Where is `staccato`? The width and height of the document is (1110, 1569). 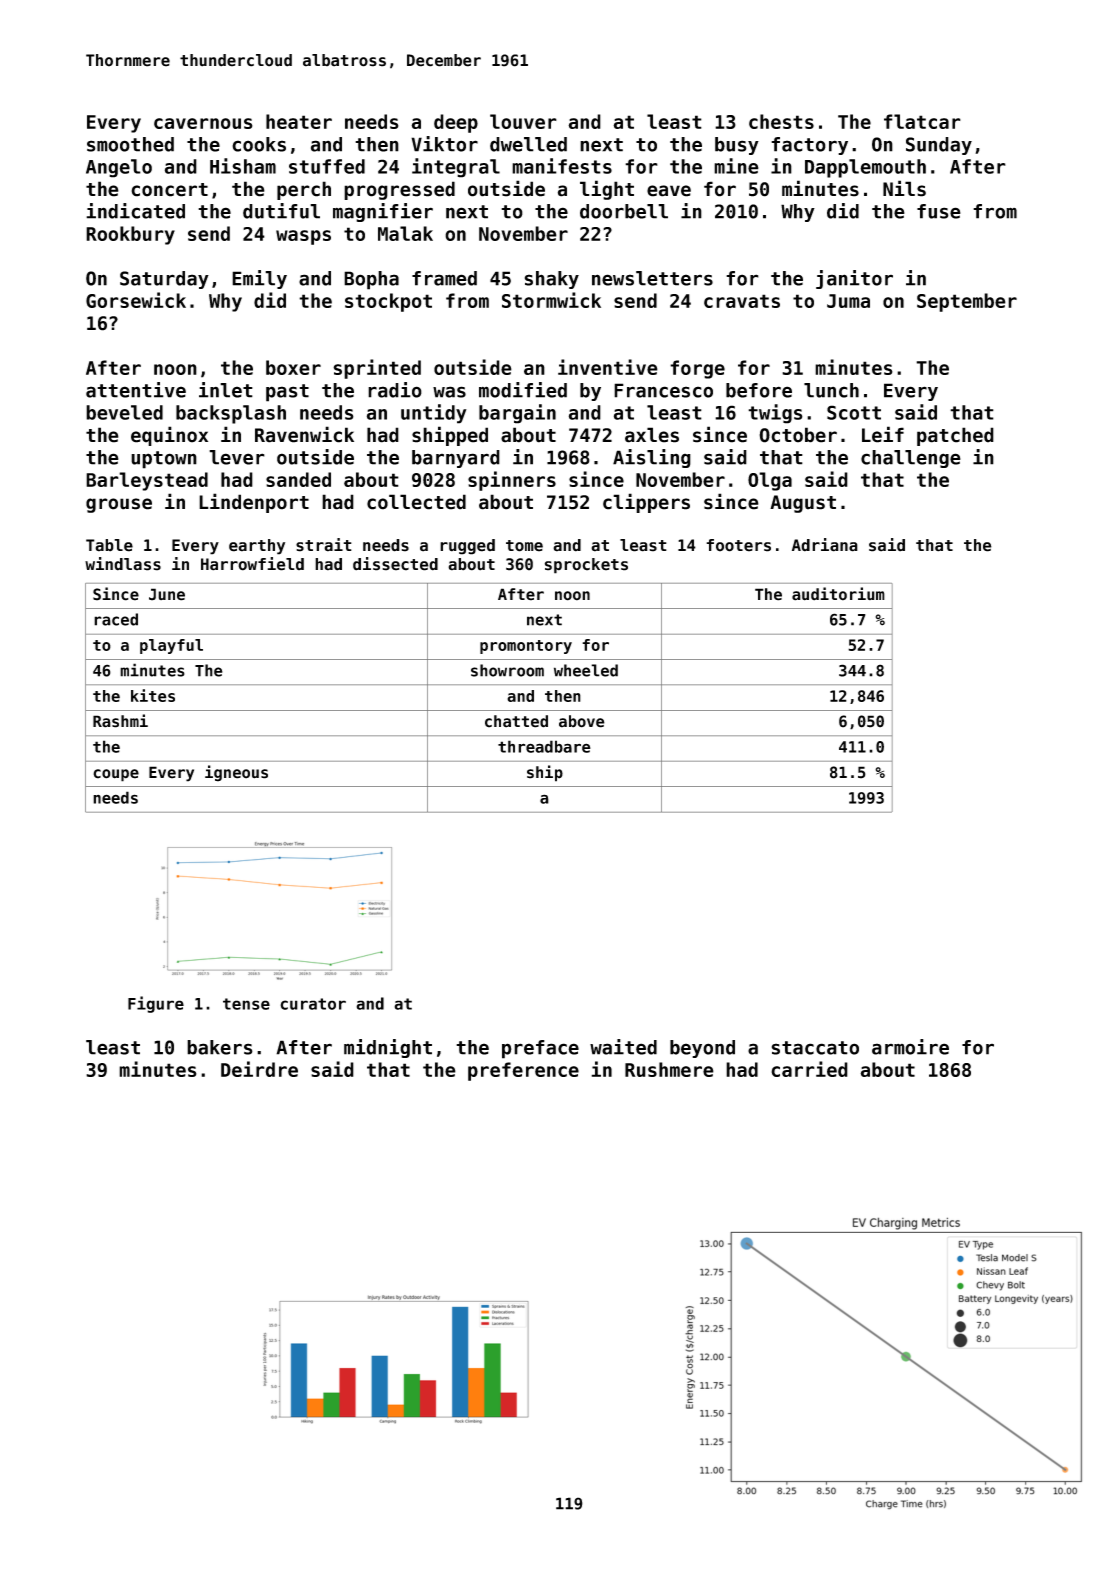
staccato is located at coordinates (815, 1048).
